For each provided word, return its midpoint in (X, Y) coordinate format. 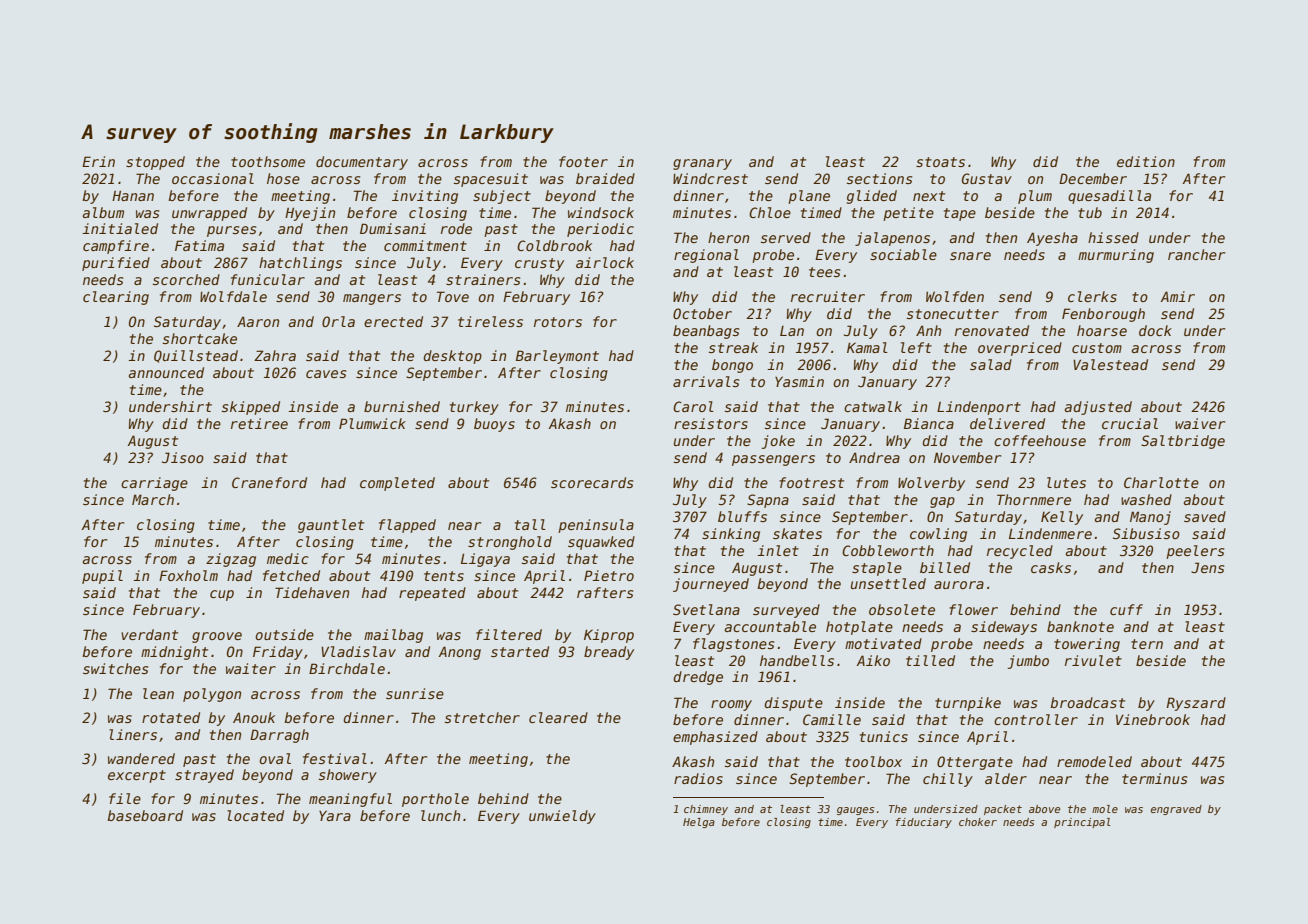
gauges (855, 811)
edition (1146, 161)
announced (166, 372)
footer (583, 161)
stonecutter (953, 314)
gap (942, 502)
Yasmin (799, 381)
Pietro (609, 575)
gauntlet (331, 526)
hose (283, 178)
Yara (335, 815)
